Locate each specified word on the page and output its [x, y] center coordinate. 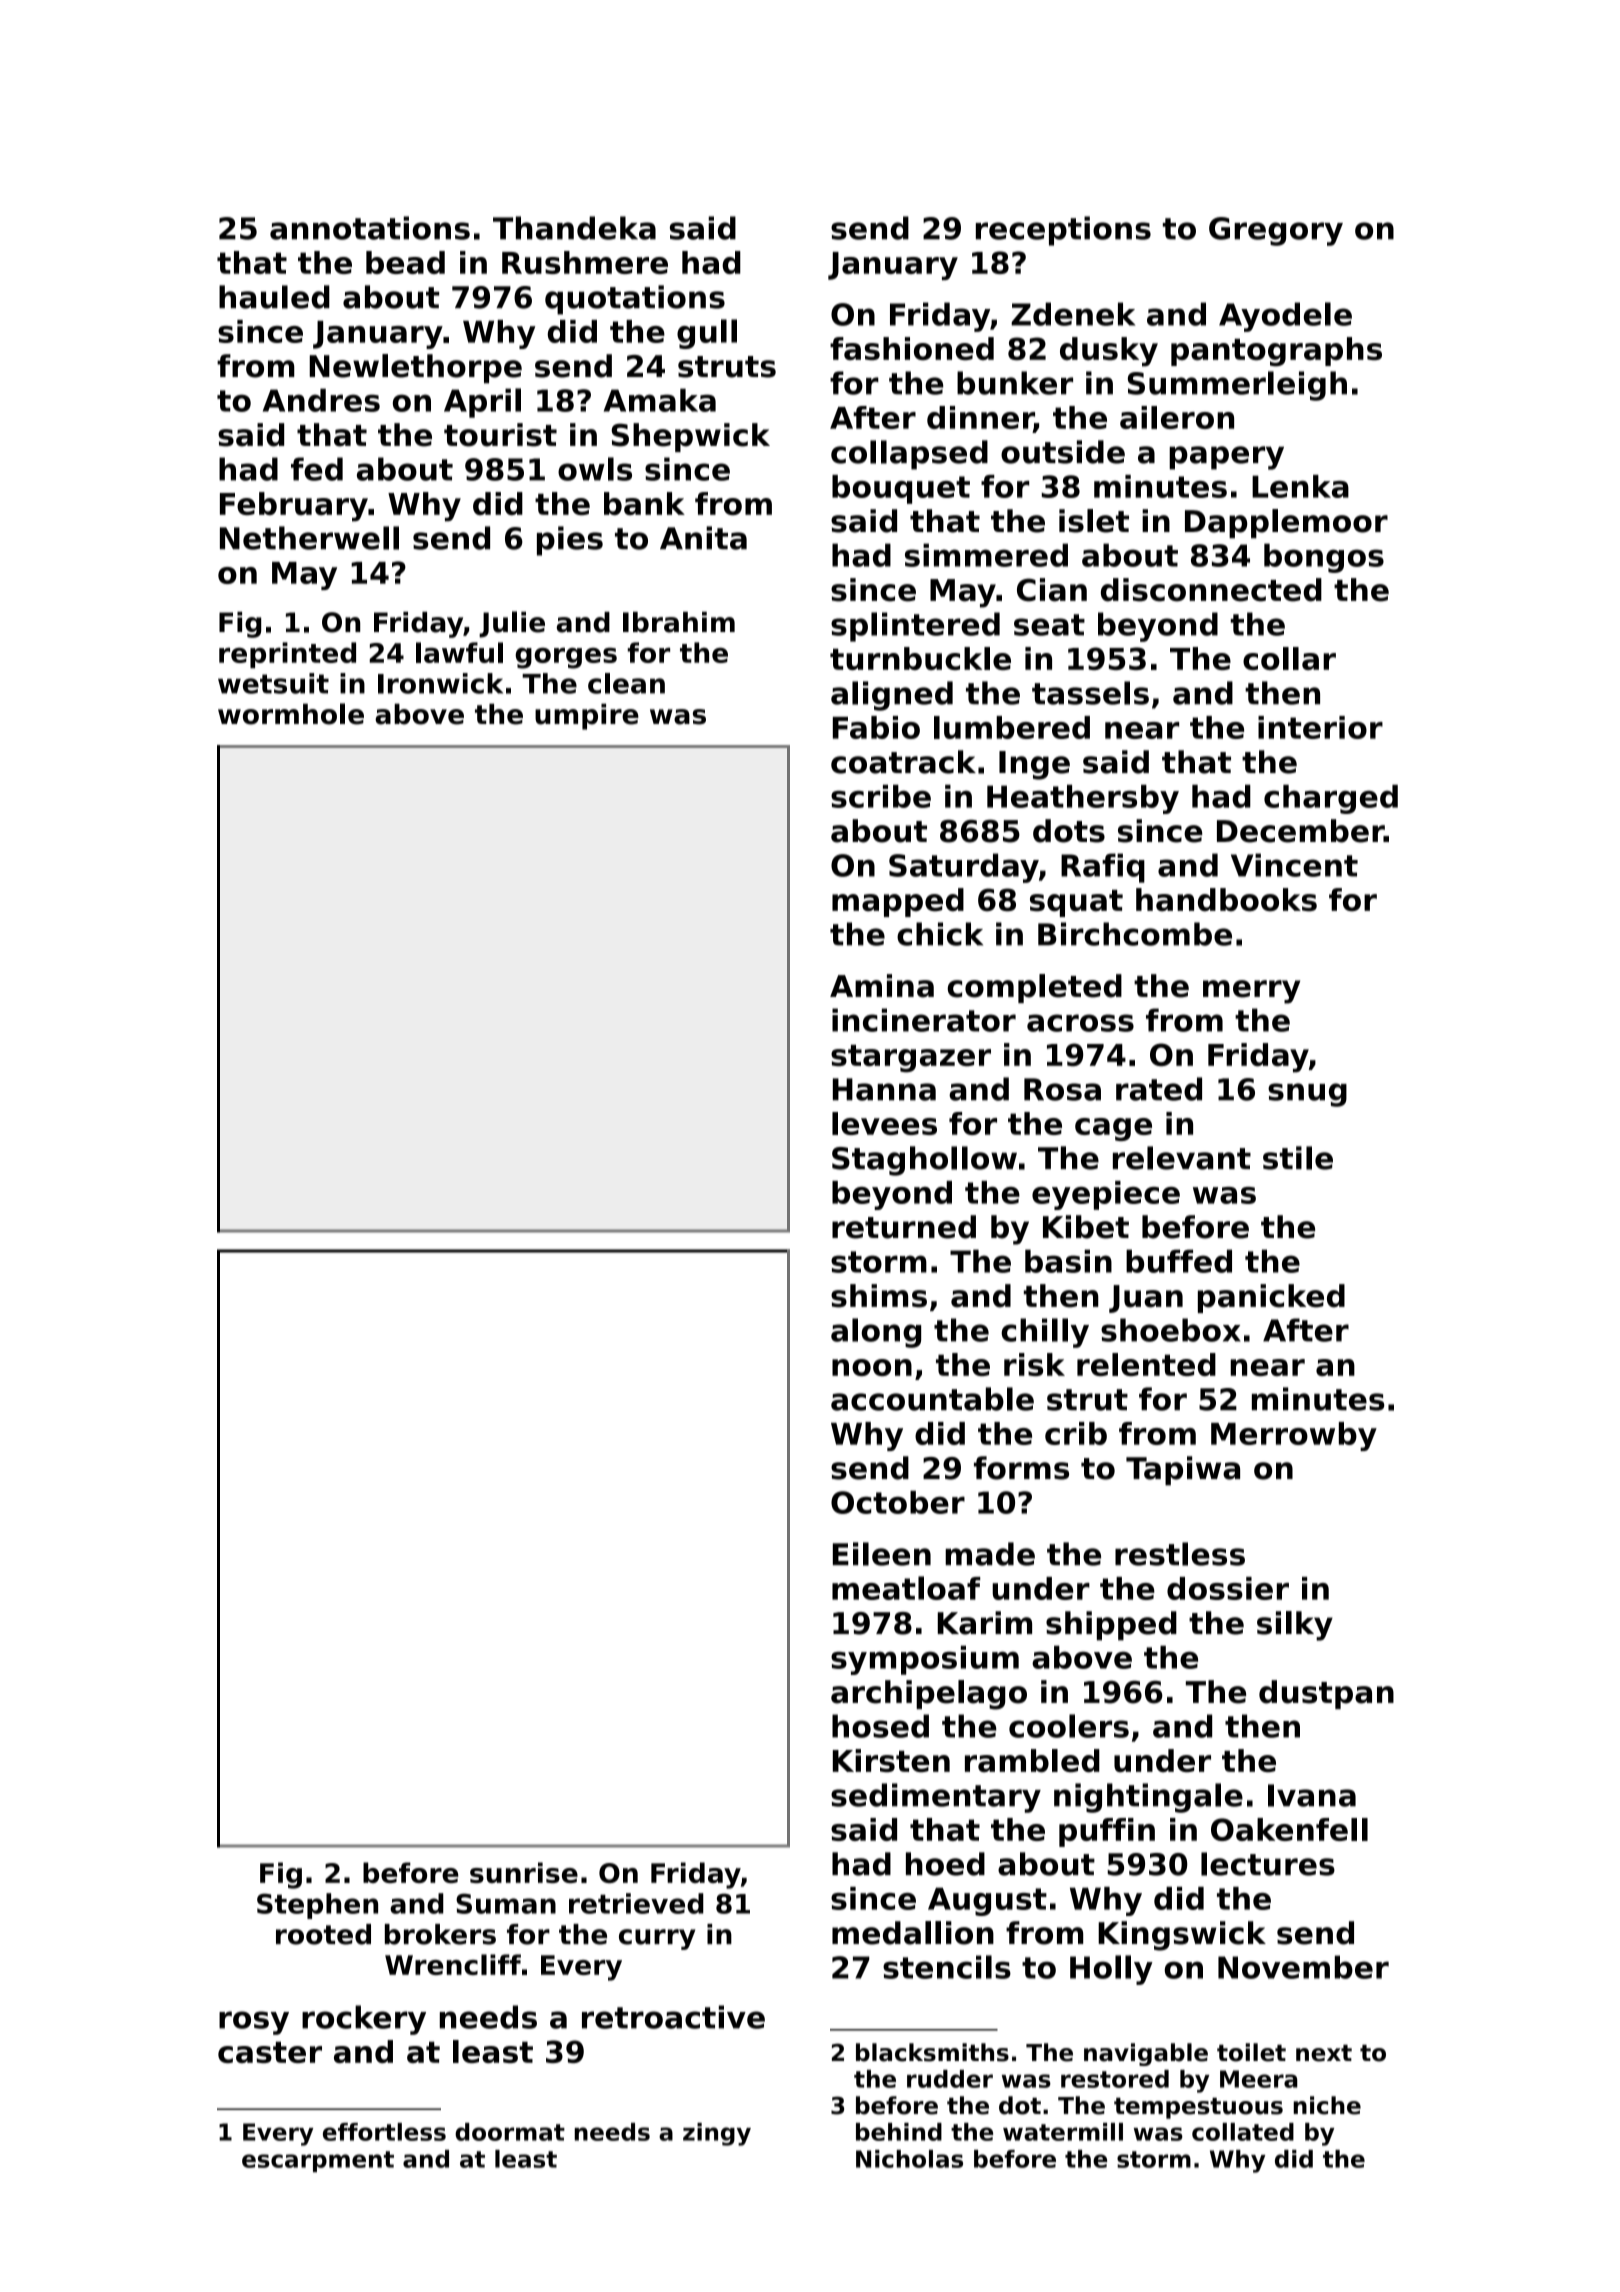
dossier [1228, 1588]
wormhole [291, 714]
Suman [506, 1903]
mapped [898, 902]
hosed [880, 1726]
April [482, 403]
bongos [1324, 558]
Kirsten [891, 1760]
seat [1049, 625]
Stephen [317, 1906]
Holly [1111, 1970]
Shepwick [690, 437]
